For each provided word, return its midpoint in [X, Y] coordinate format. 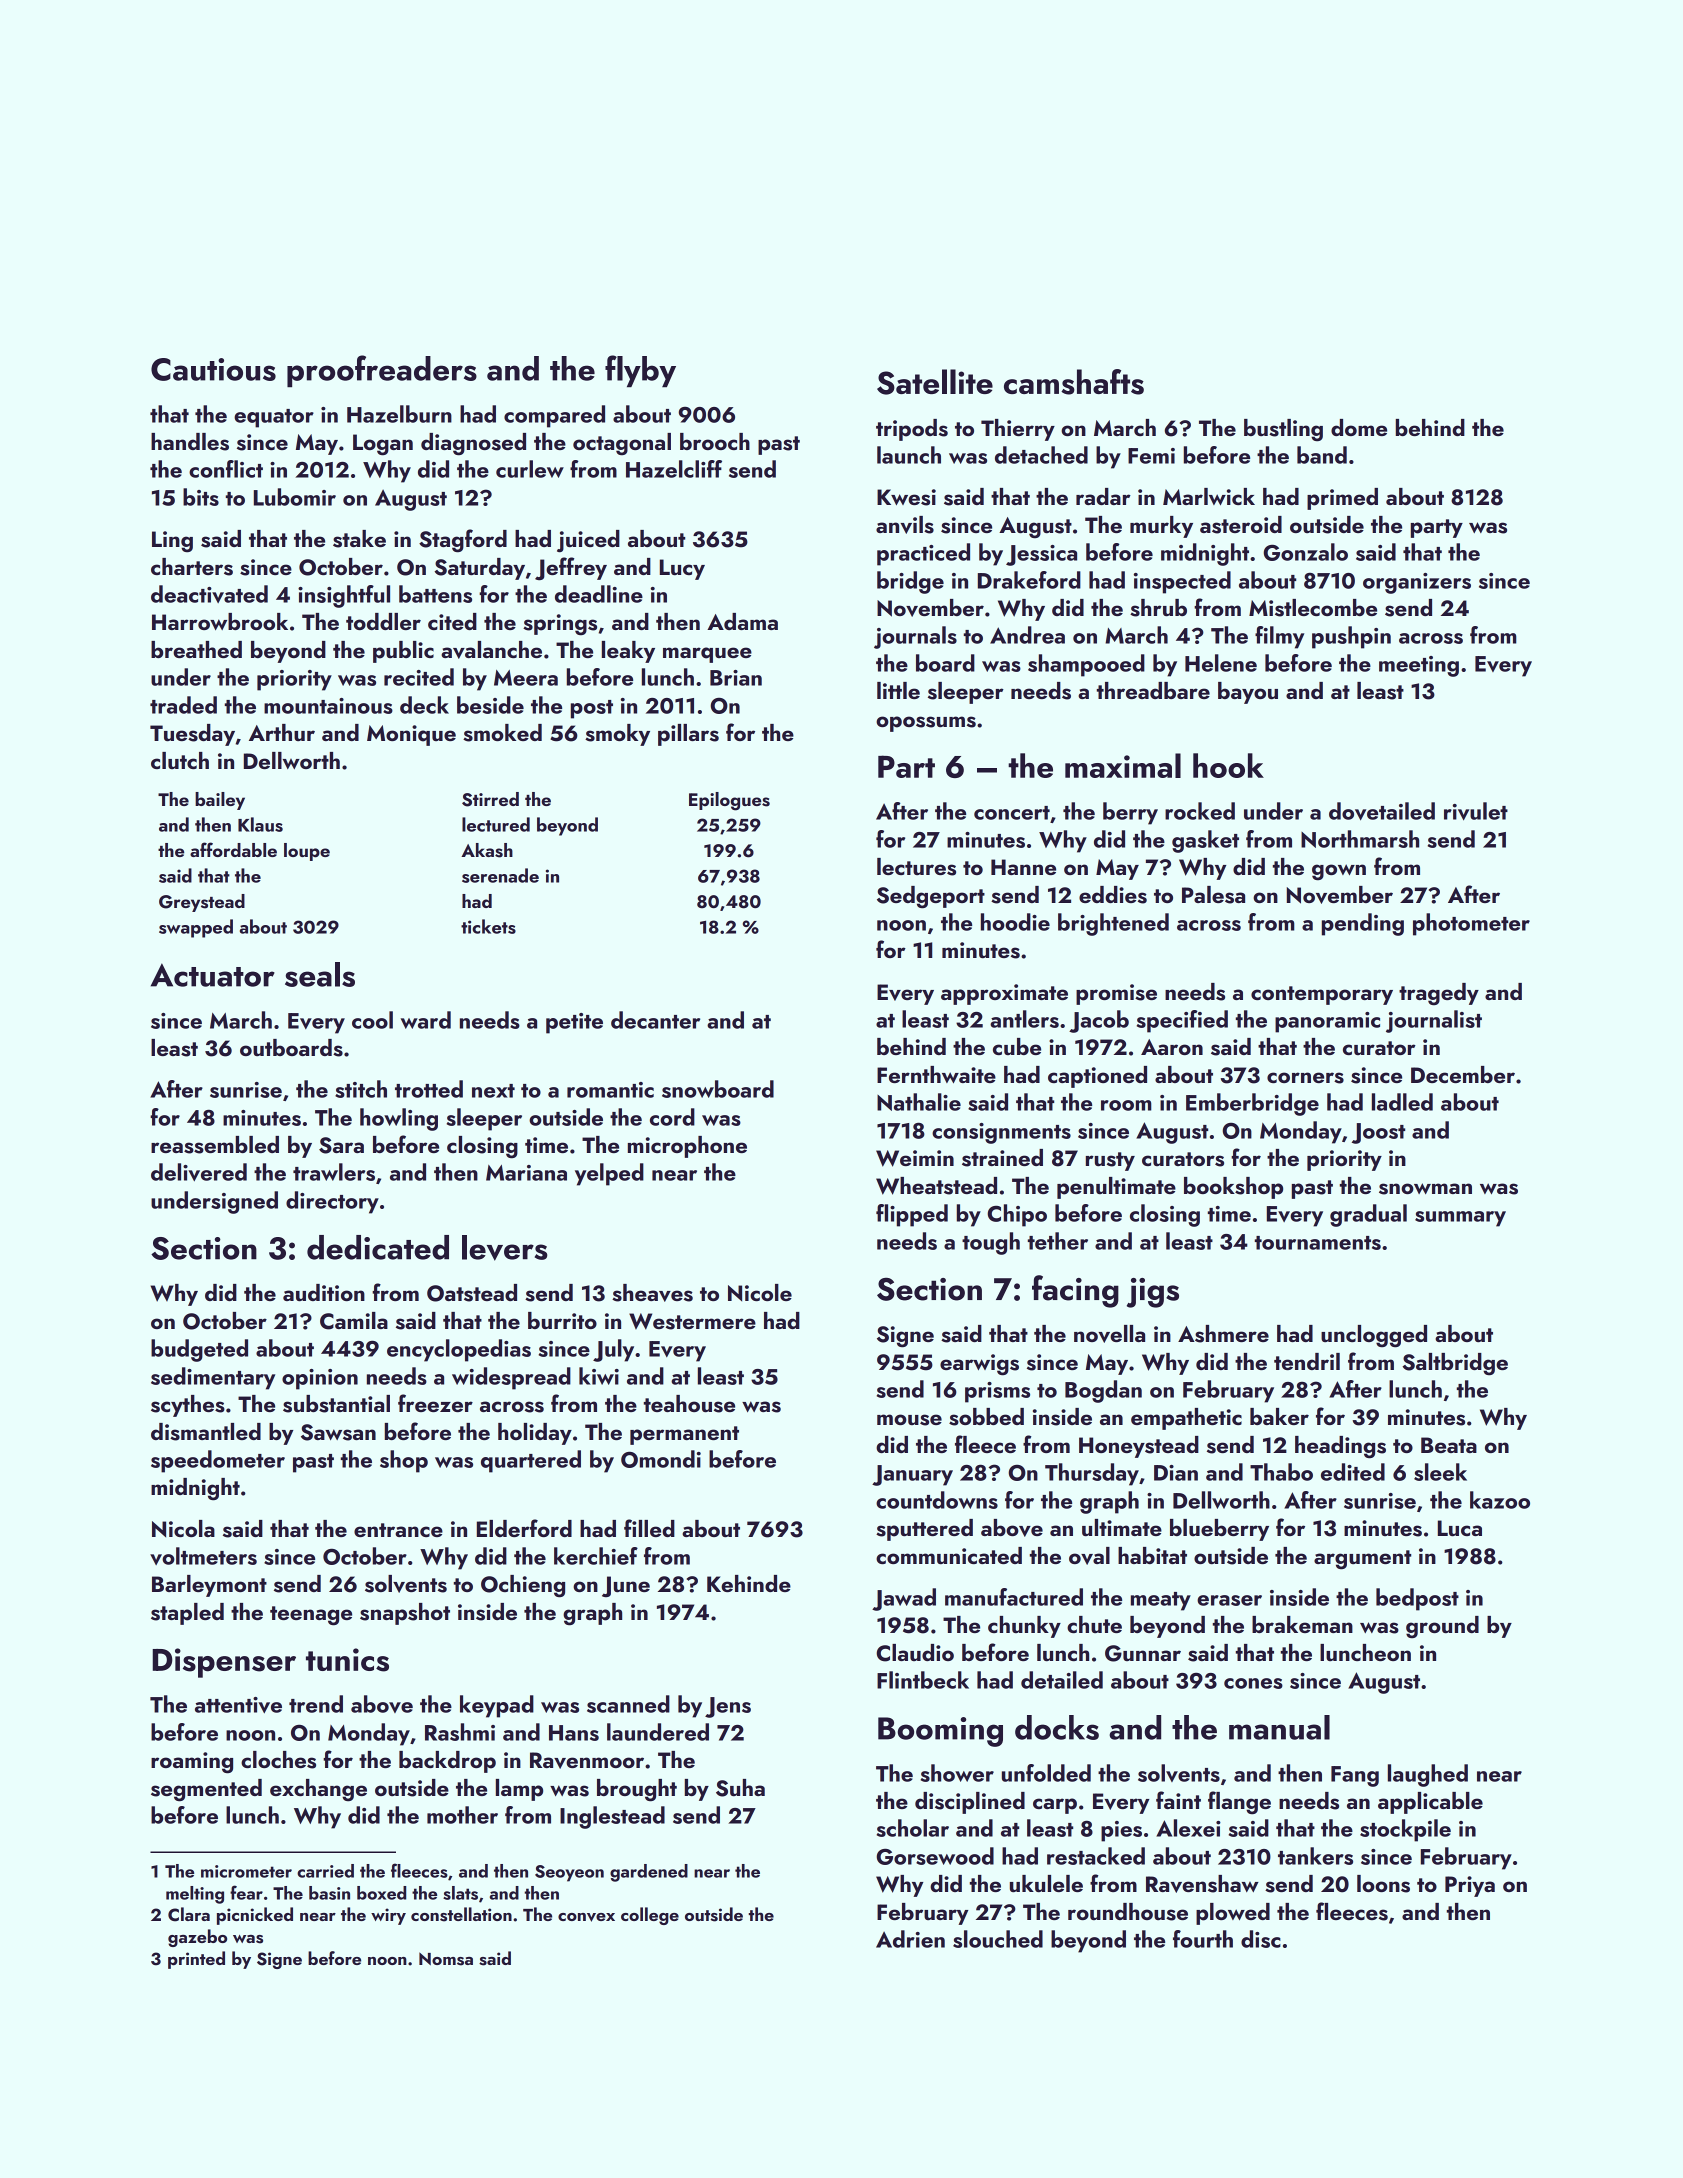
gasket [1205, 841]
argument [1362, 1560]
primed [1342, 499]
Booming [940, 1732]
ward [426, 1020]
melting [195, 1895]
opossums [926, 724]
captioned [1097, 1077]
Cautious [213, 369]
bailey [220, 801]
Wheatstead [936, 1186]
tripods [912, 430]
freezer [435, 1403]
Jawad [904, 1599]
